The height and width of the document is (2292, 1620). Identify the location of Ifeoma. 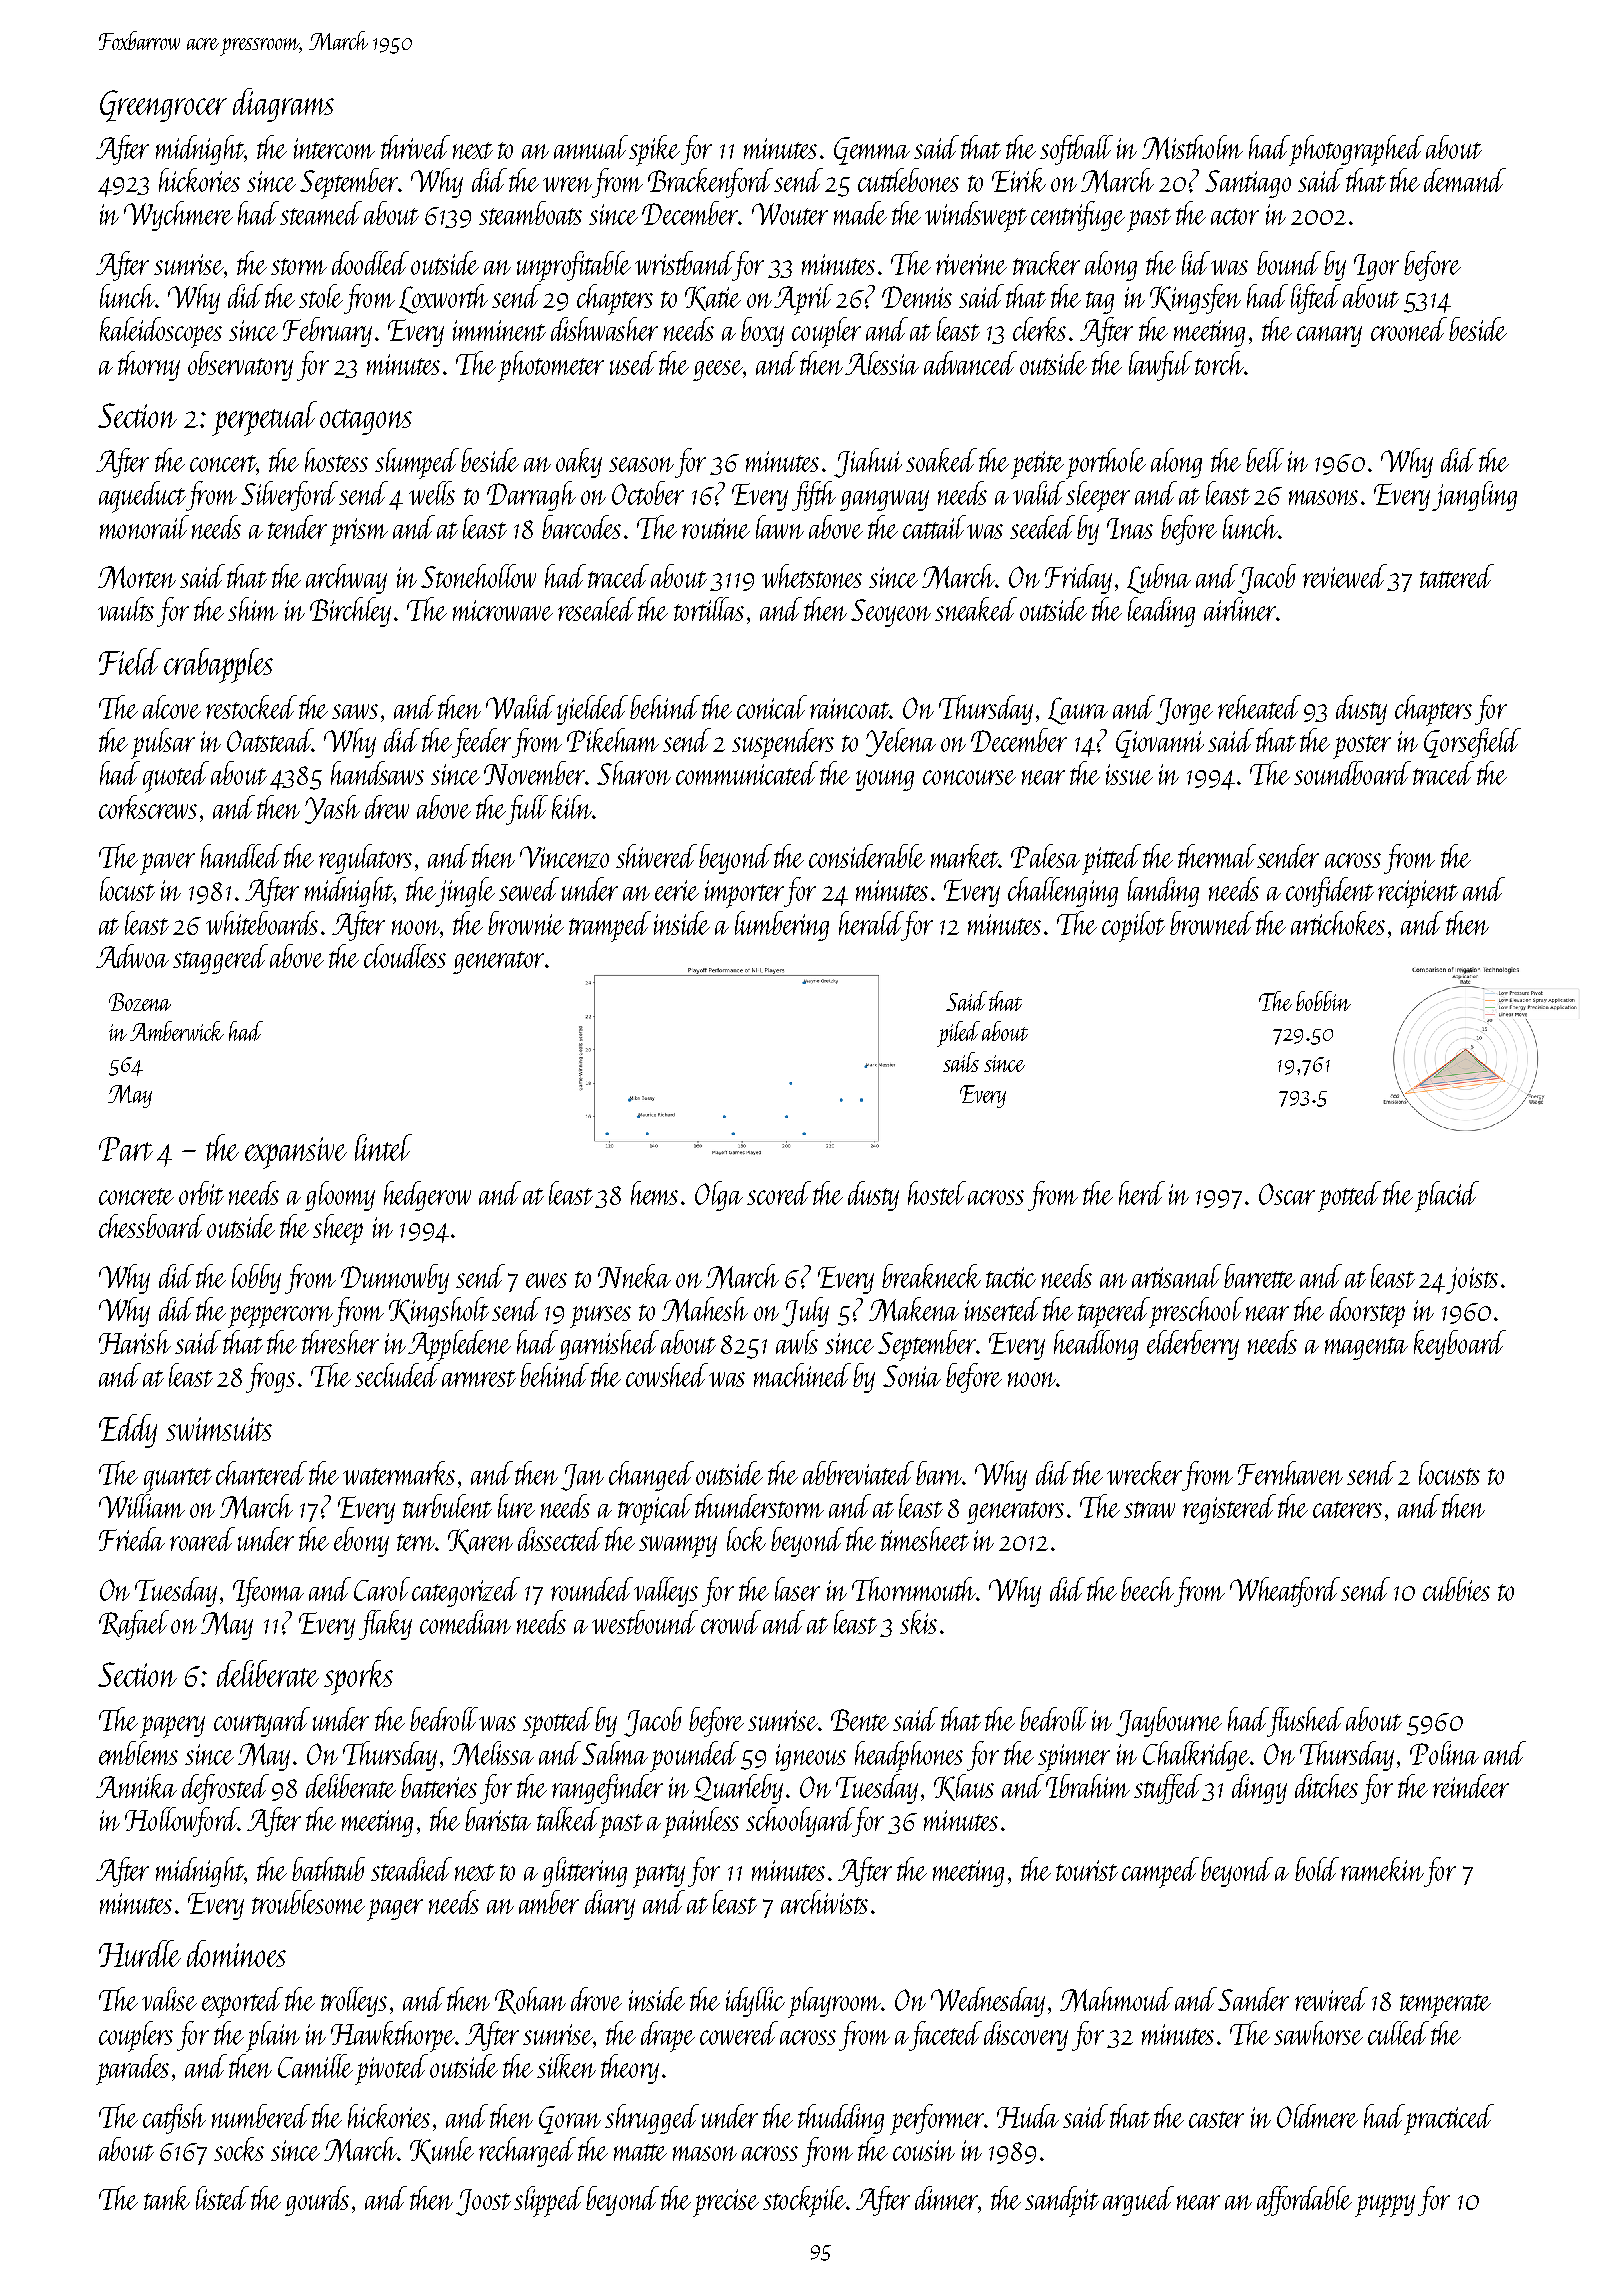
(268, 1592).
